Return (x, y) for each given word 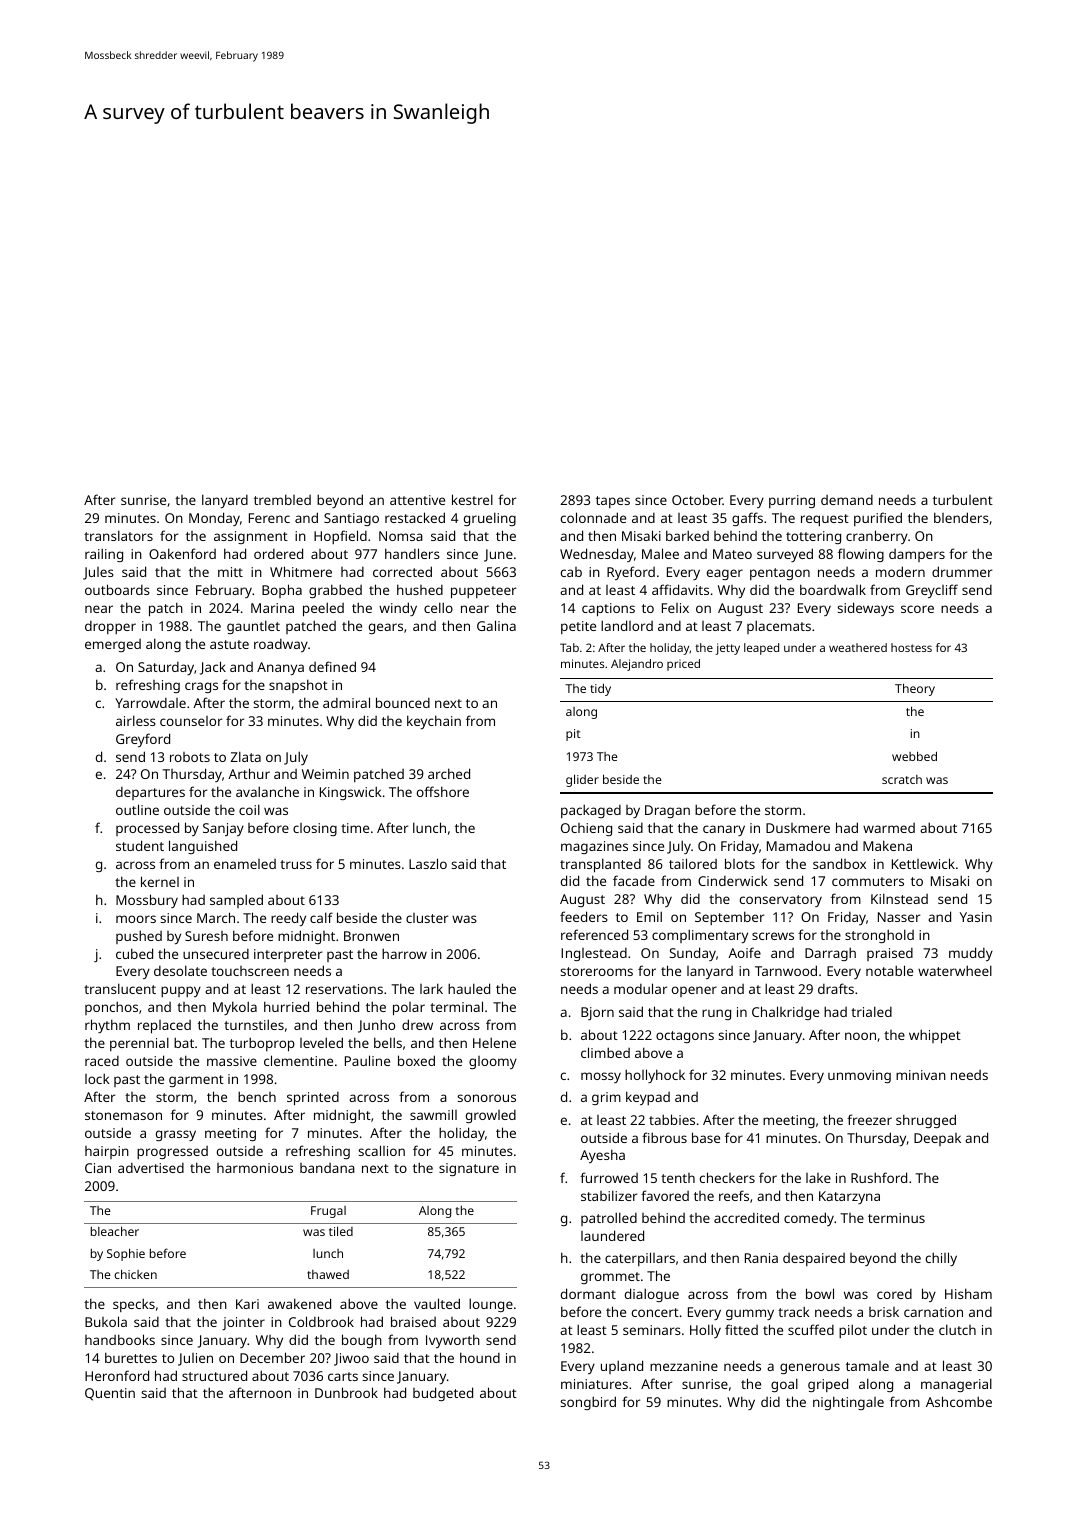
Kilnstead (899, 898)
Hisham (968, 1293)
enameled (245, 864)
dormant (588, 1293)
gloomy (493, 1062)
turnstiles (254, 1024)
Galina (496, 625)
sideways (865, 609)
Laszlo (428, 863)
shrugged (926, 1121)
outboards (117, 589)
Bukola (106, 1321)
